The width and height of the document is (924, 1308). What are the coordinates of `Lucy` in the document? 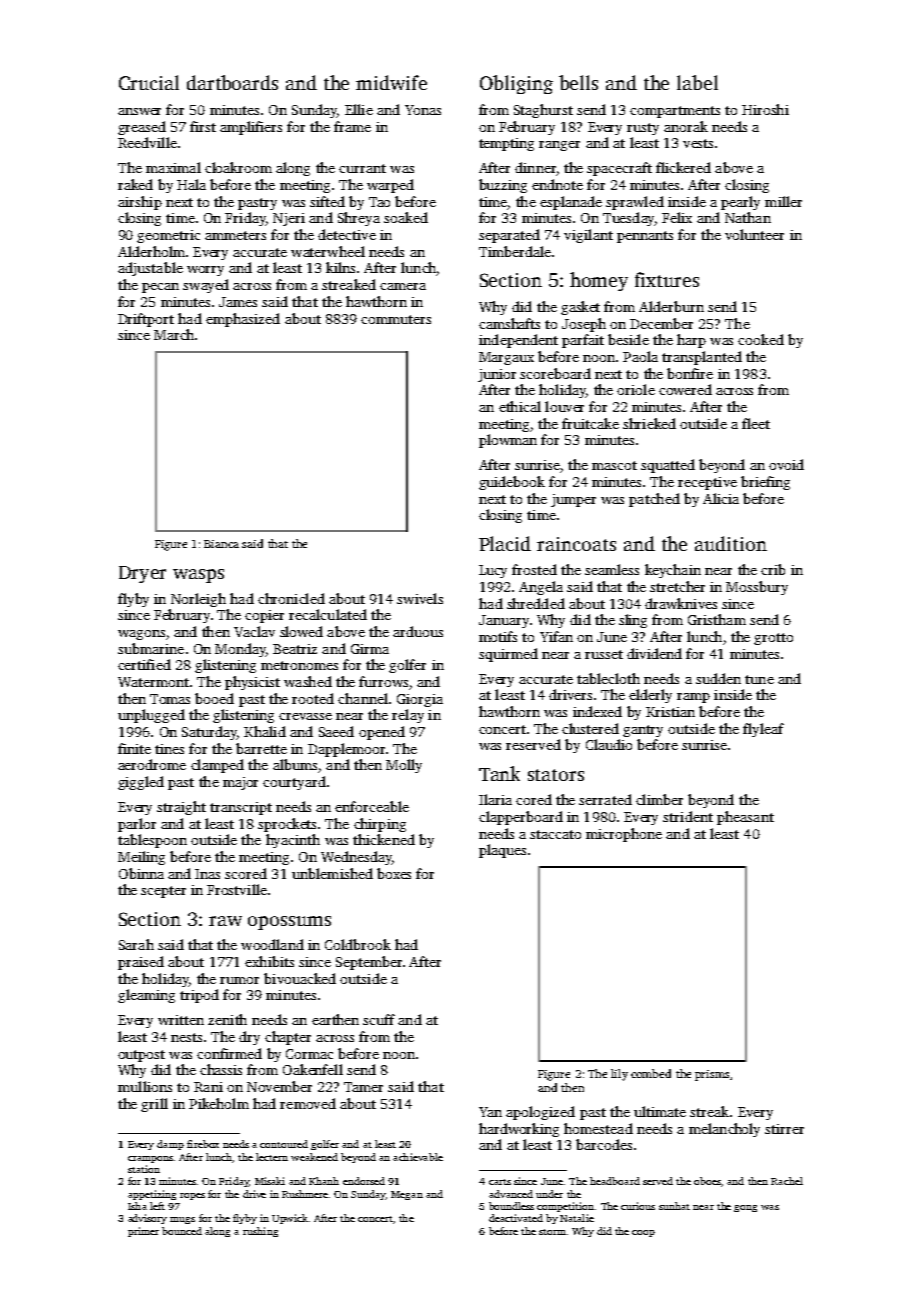 It's located at (493, 571).
